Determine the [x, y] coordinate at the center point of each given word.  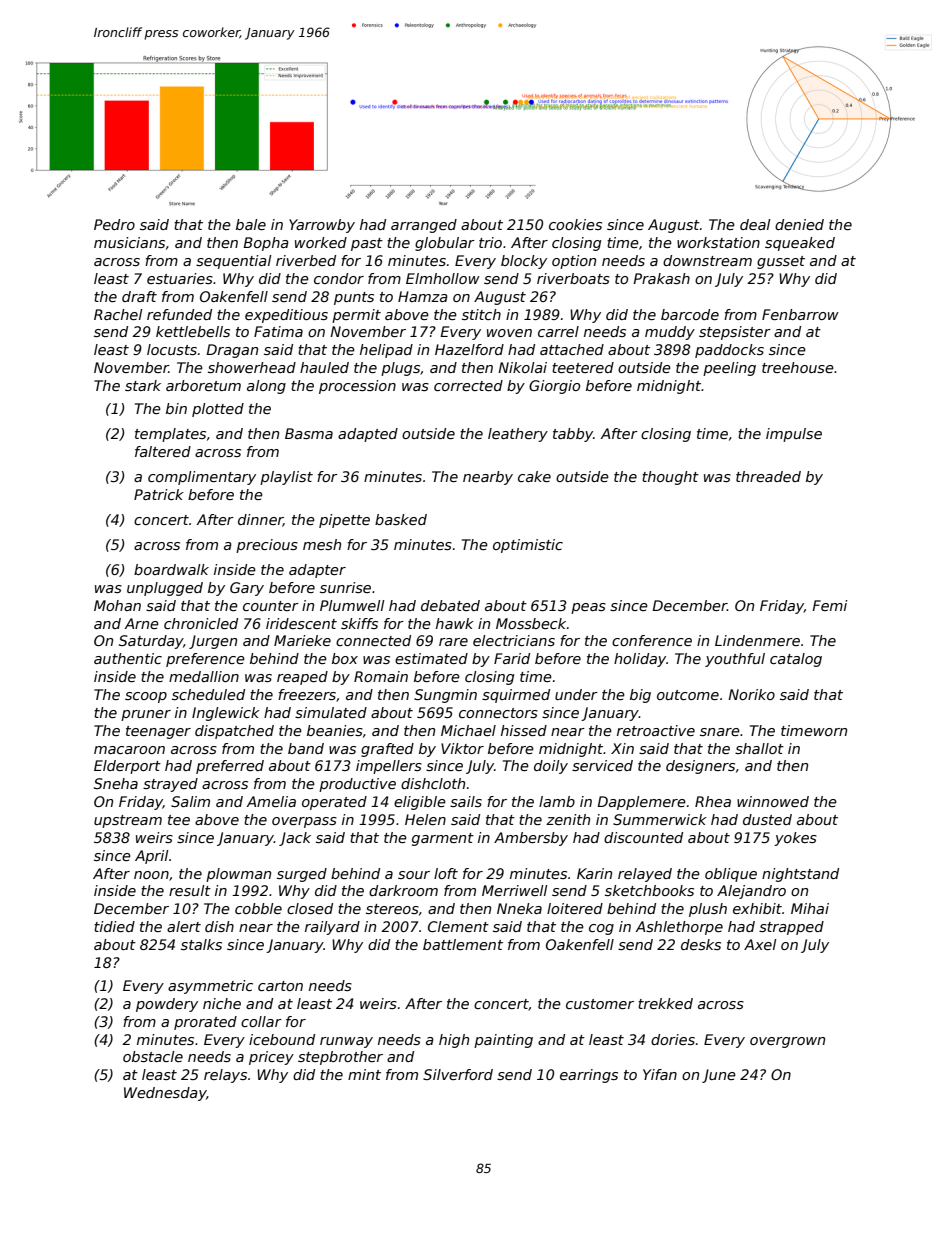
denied [799, 224]
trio [490, 242]
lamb [557, 801]
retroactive [656, 730]
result [190, 890]
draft [139, 296]
